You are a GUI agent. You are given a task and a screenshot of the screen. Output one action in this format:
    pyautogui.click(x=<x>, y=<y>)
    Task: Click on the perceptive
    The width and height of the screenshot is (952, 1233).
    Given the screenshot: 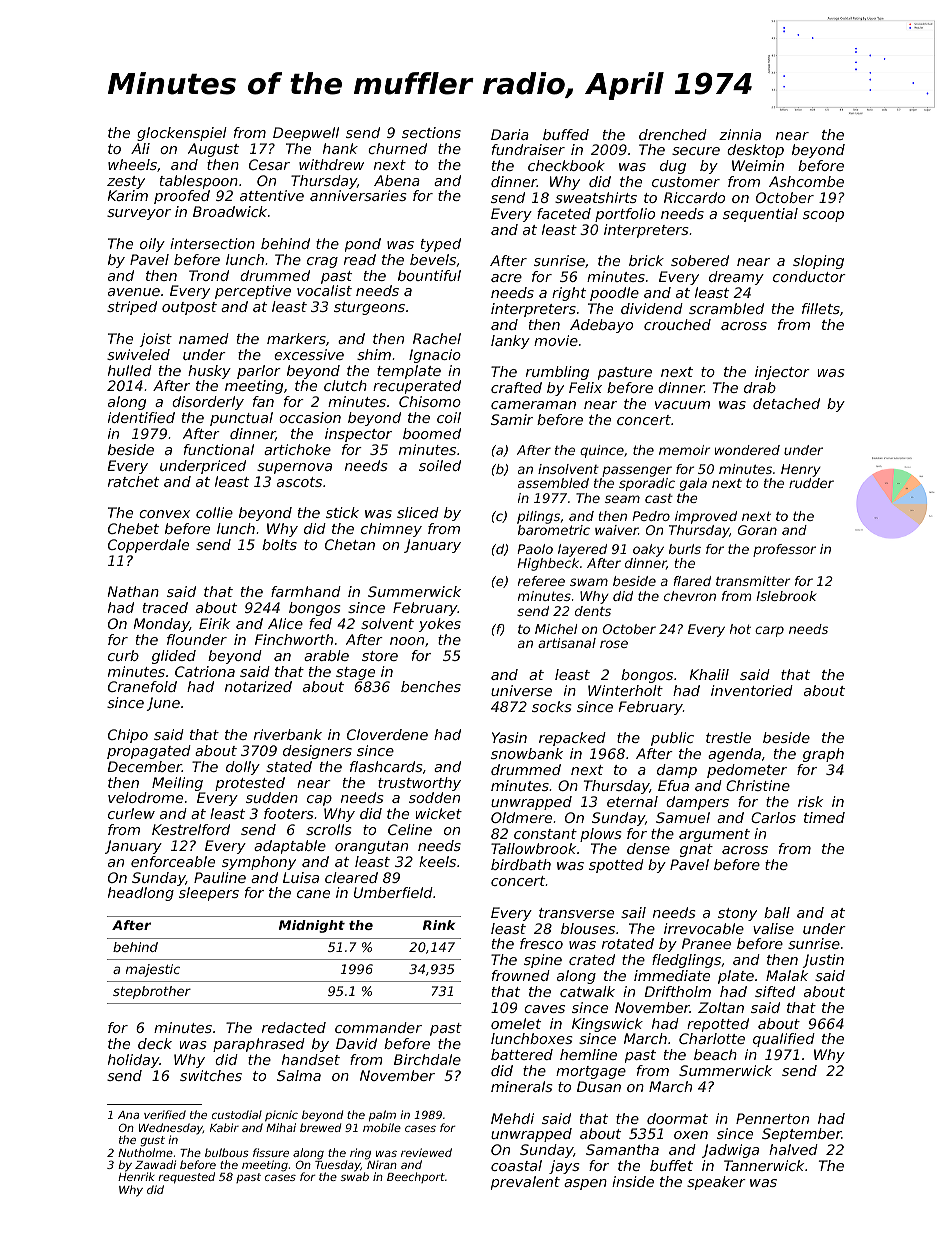 What is the action you would take?
    pyautogui.click(x=253, y=292)
